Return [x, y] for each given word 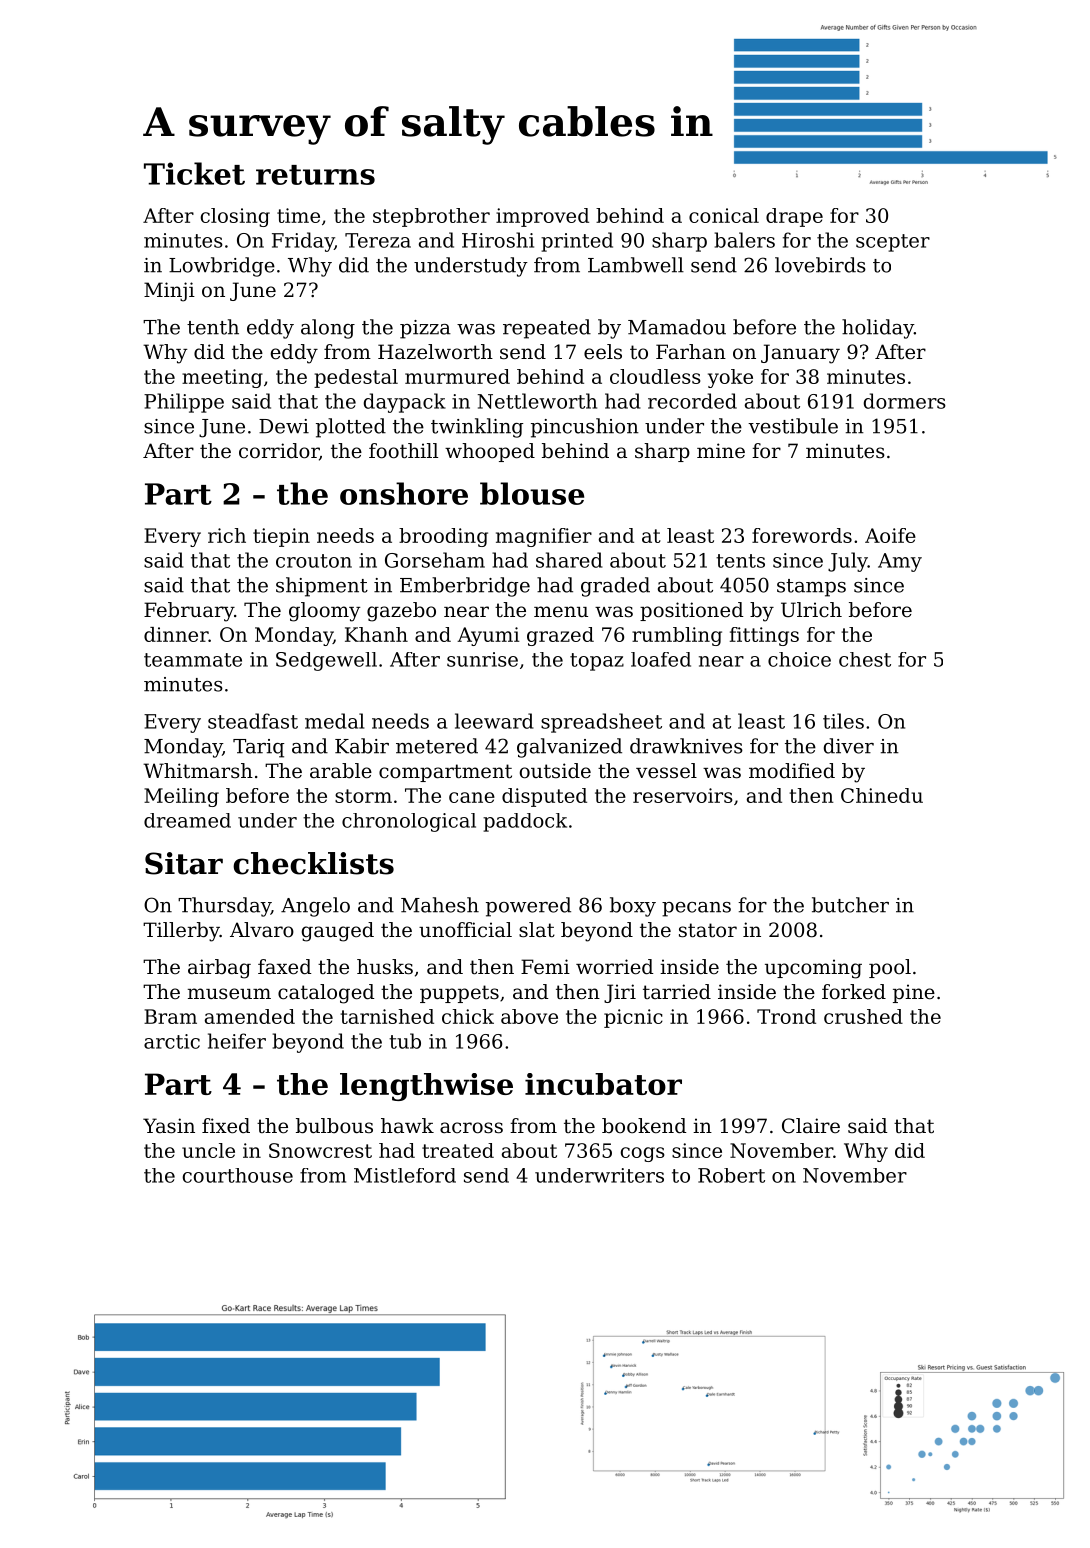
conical [724, 215]
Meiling [181, 797]
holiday [878, 329]
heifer [237, 1041]
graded [615, 587]
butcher [850, 905]
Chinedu [882, 795]
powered [528, 907]
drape [794, 217]
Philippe [184, 403]
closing [235, 217]
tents [740, 561]
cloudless [655, 376]
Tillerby [181, 932]
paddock [525, 822]
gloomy [324, 612]
